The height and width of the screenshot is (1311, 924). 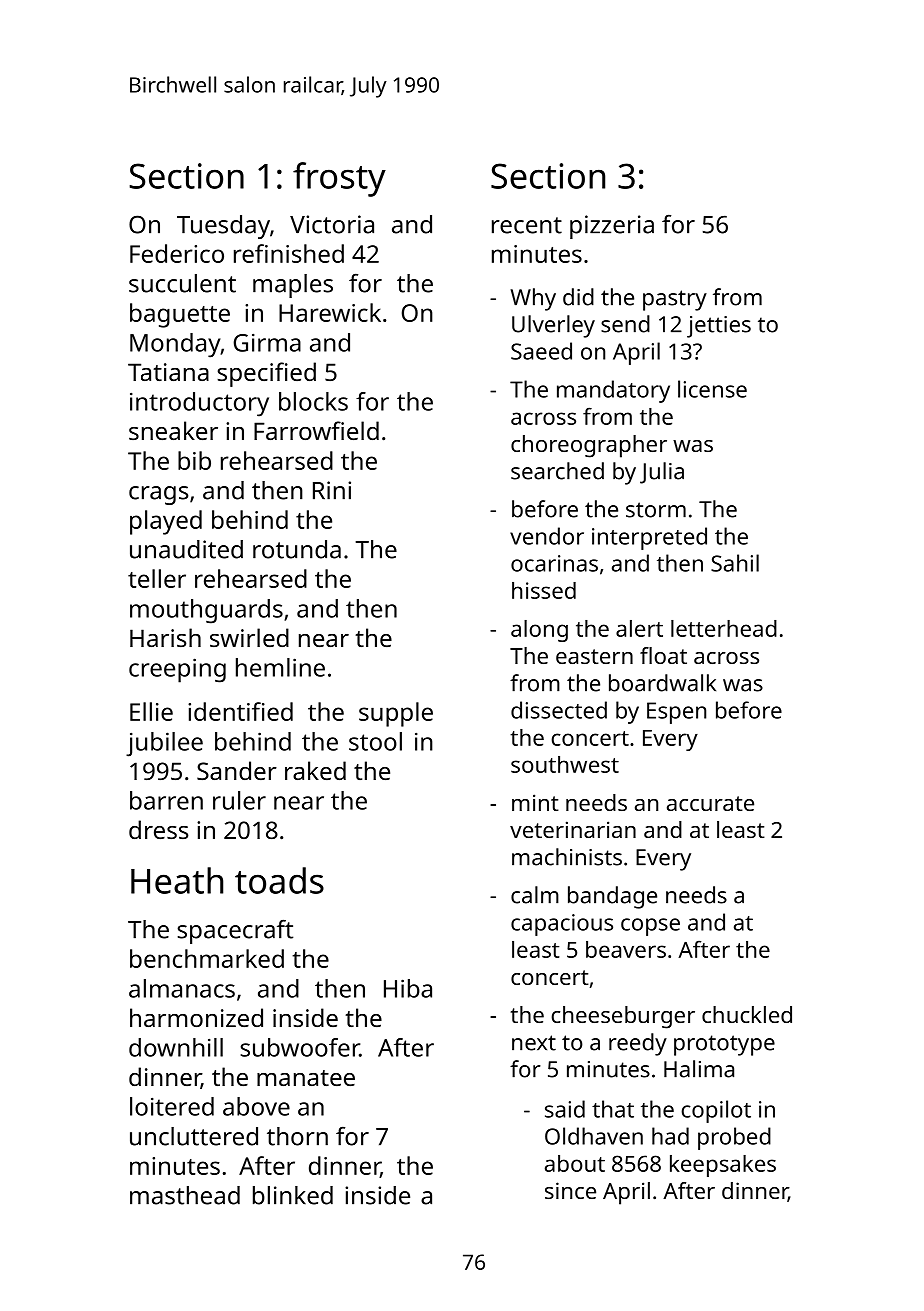 What do you see at coordinates (297, 549) in the screenshot?
I see `rotunda` at bounding box center [297, 549].
